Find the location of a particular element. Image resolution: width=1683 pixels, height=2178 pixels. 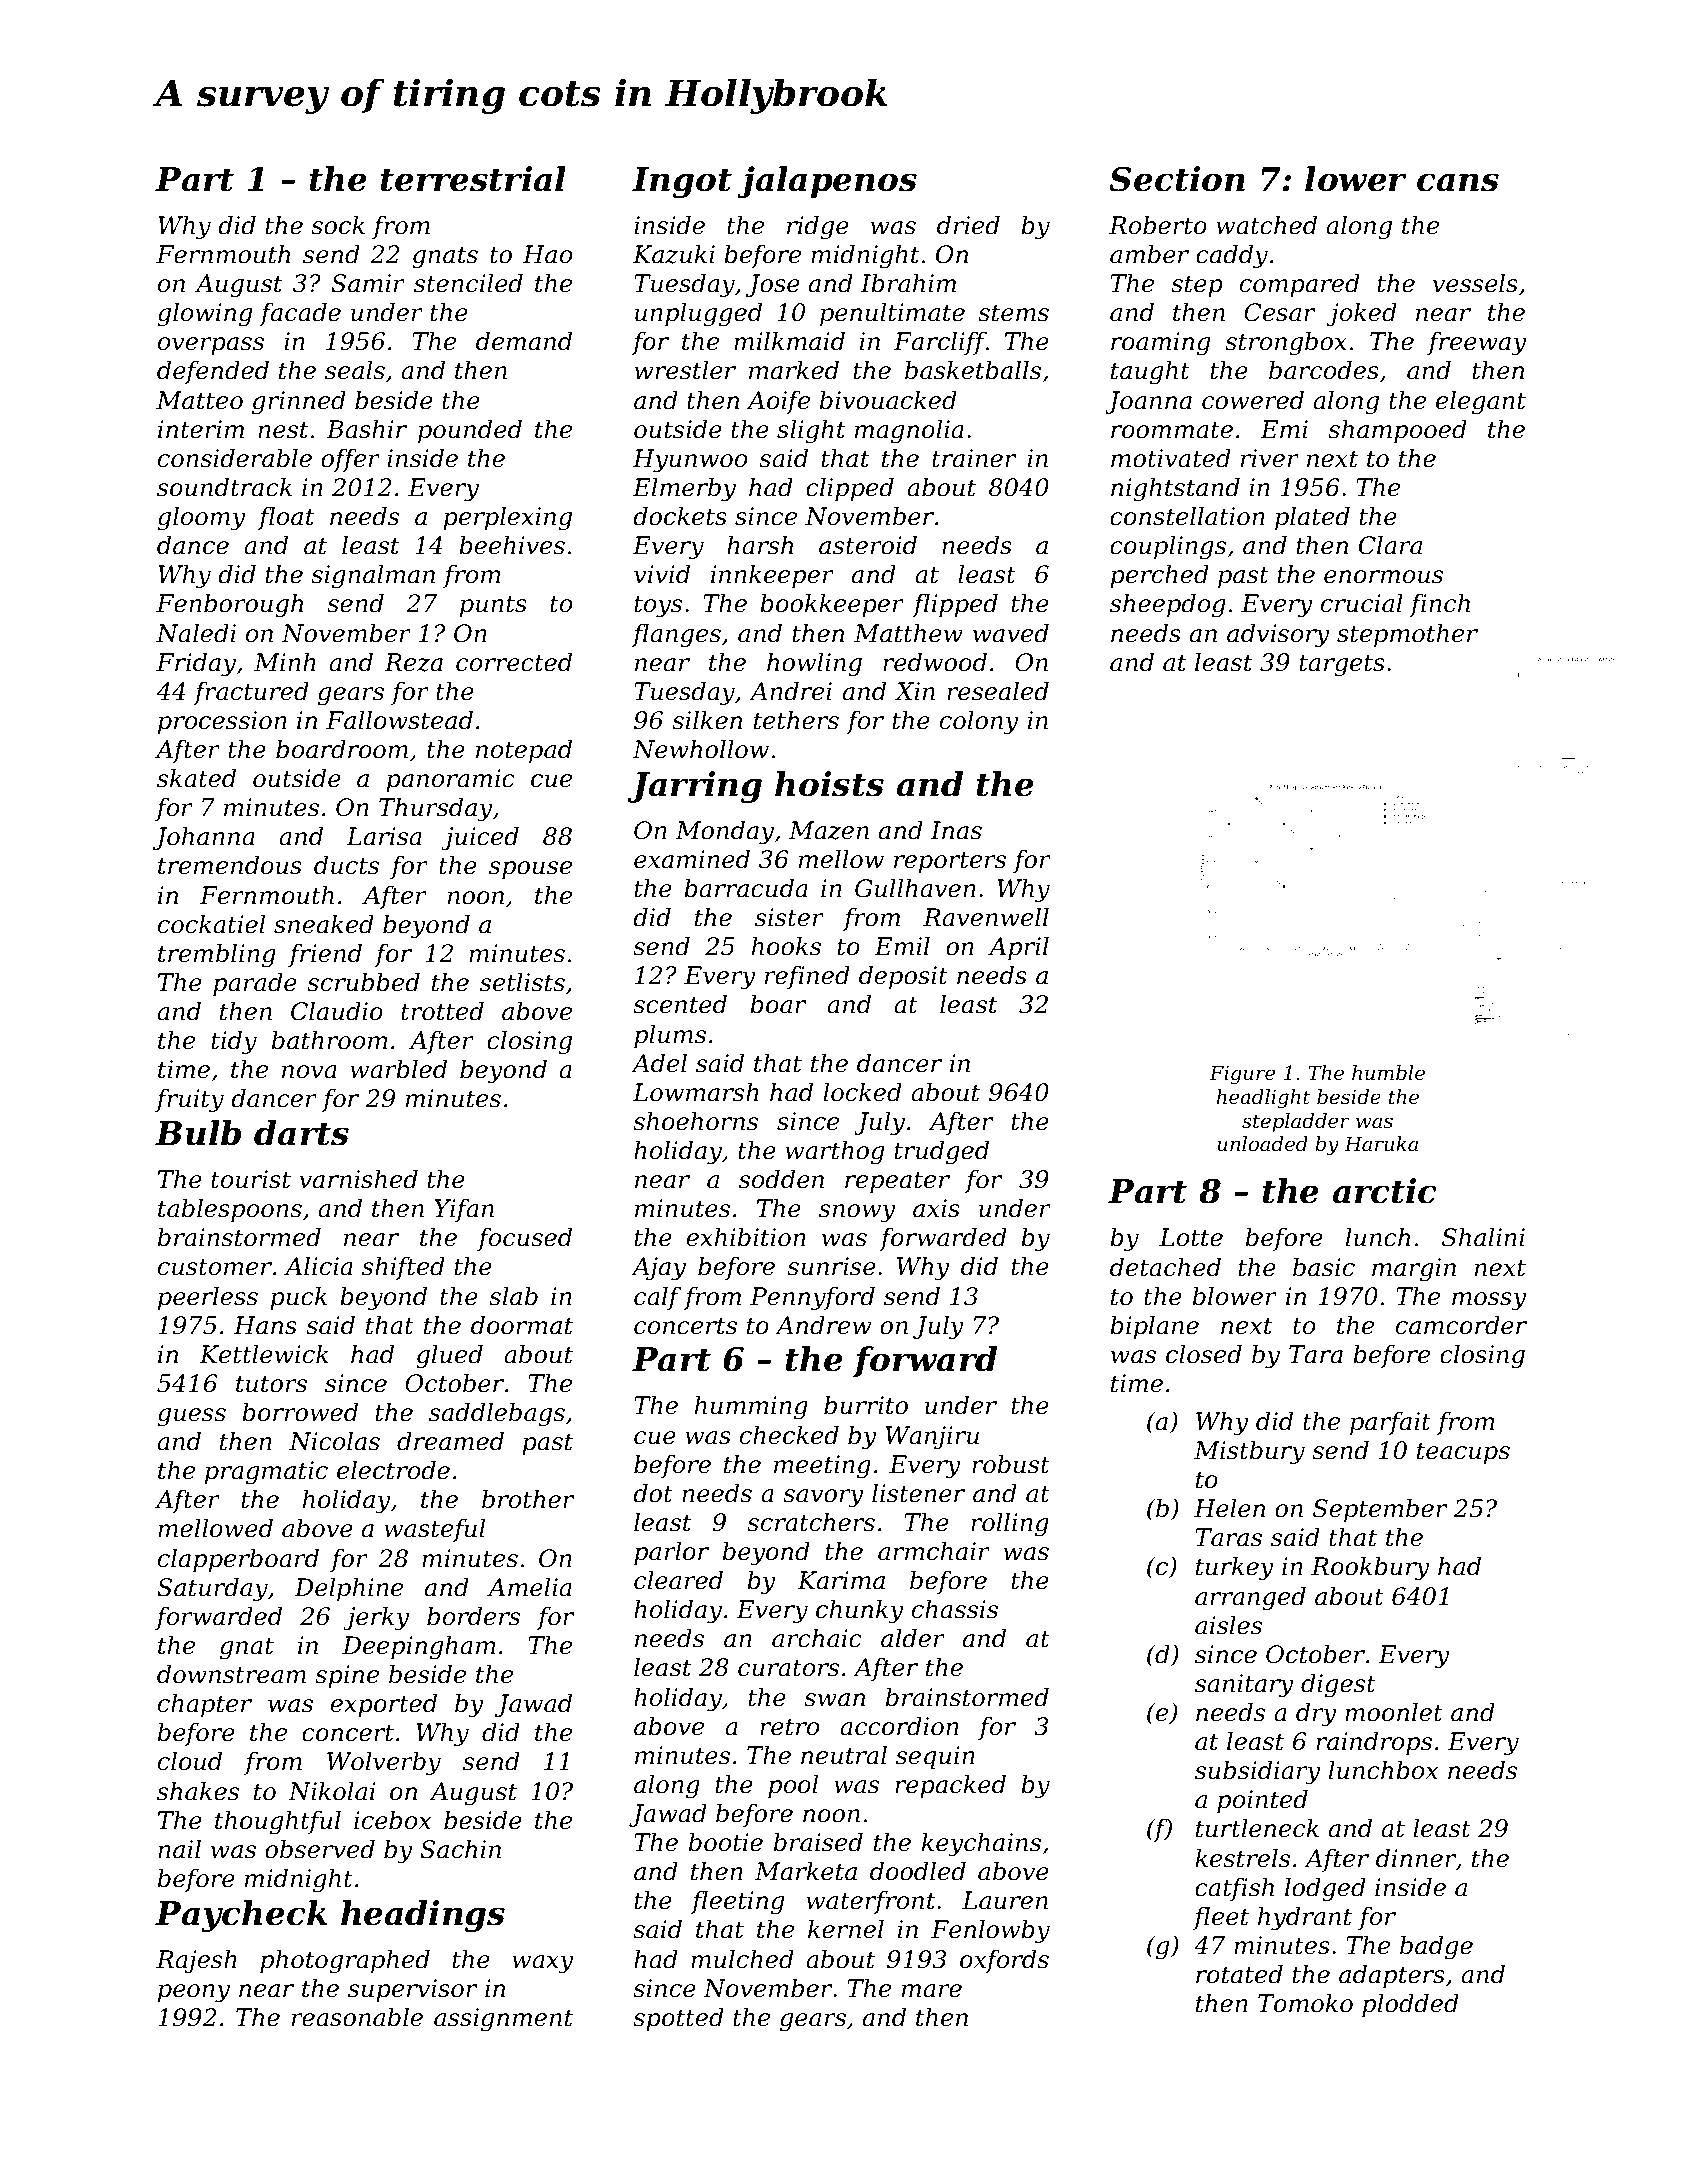

Delphine is located at coordinates (348, 1589).
